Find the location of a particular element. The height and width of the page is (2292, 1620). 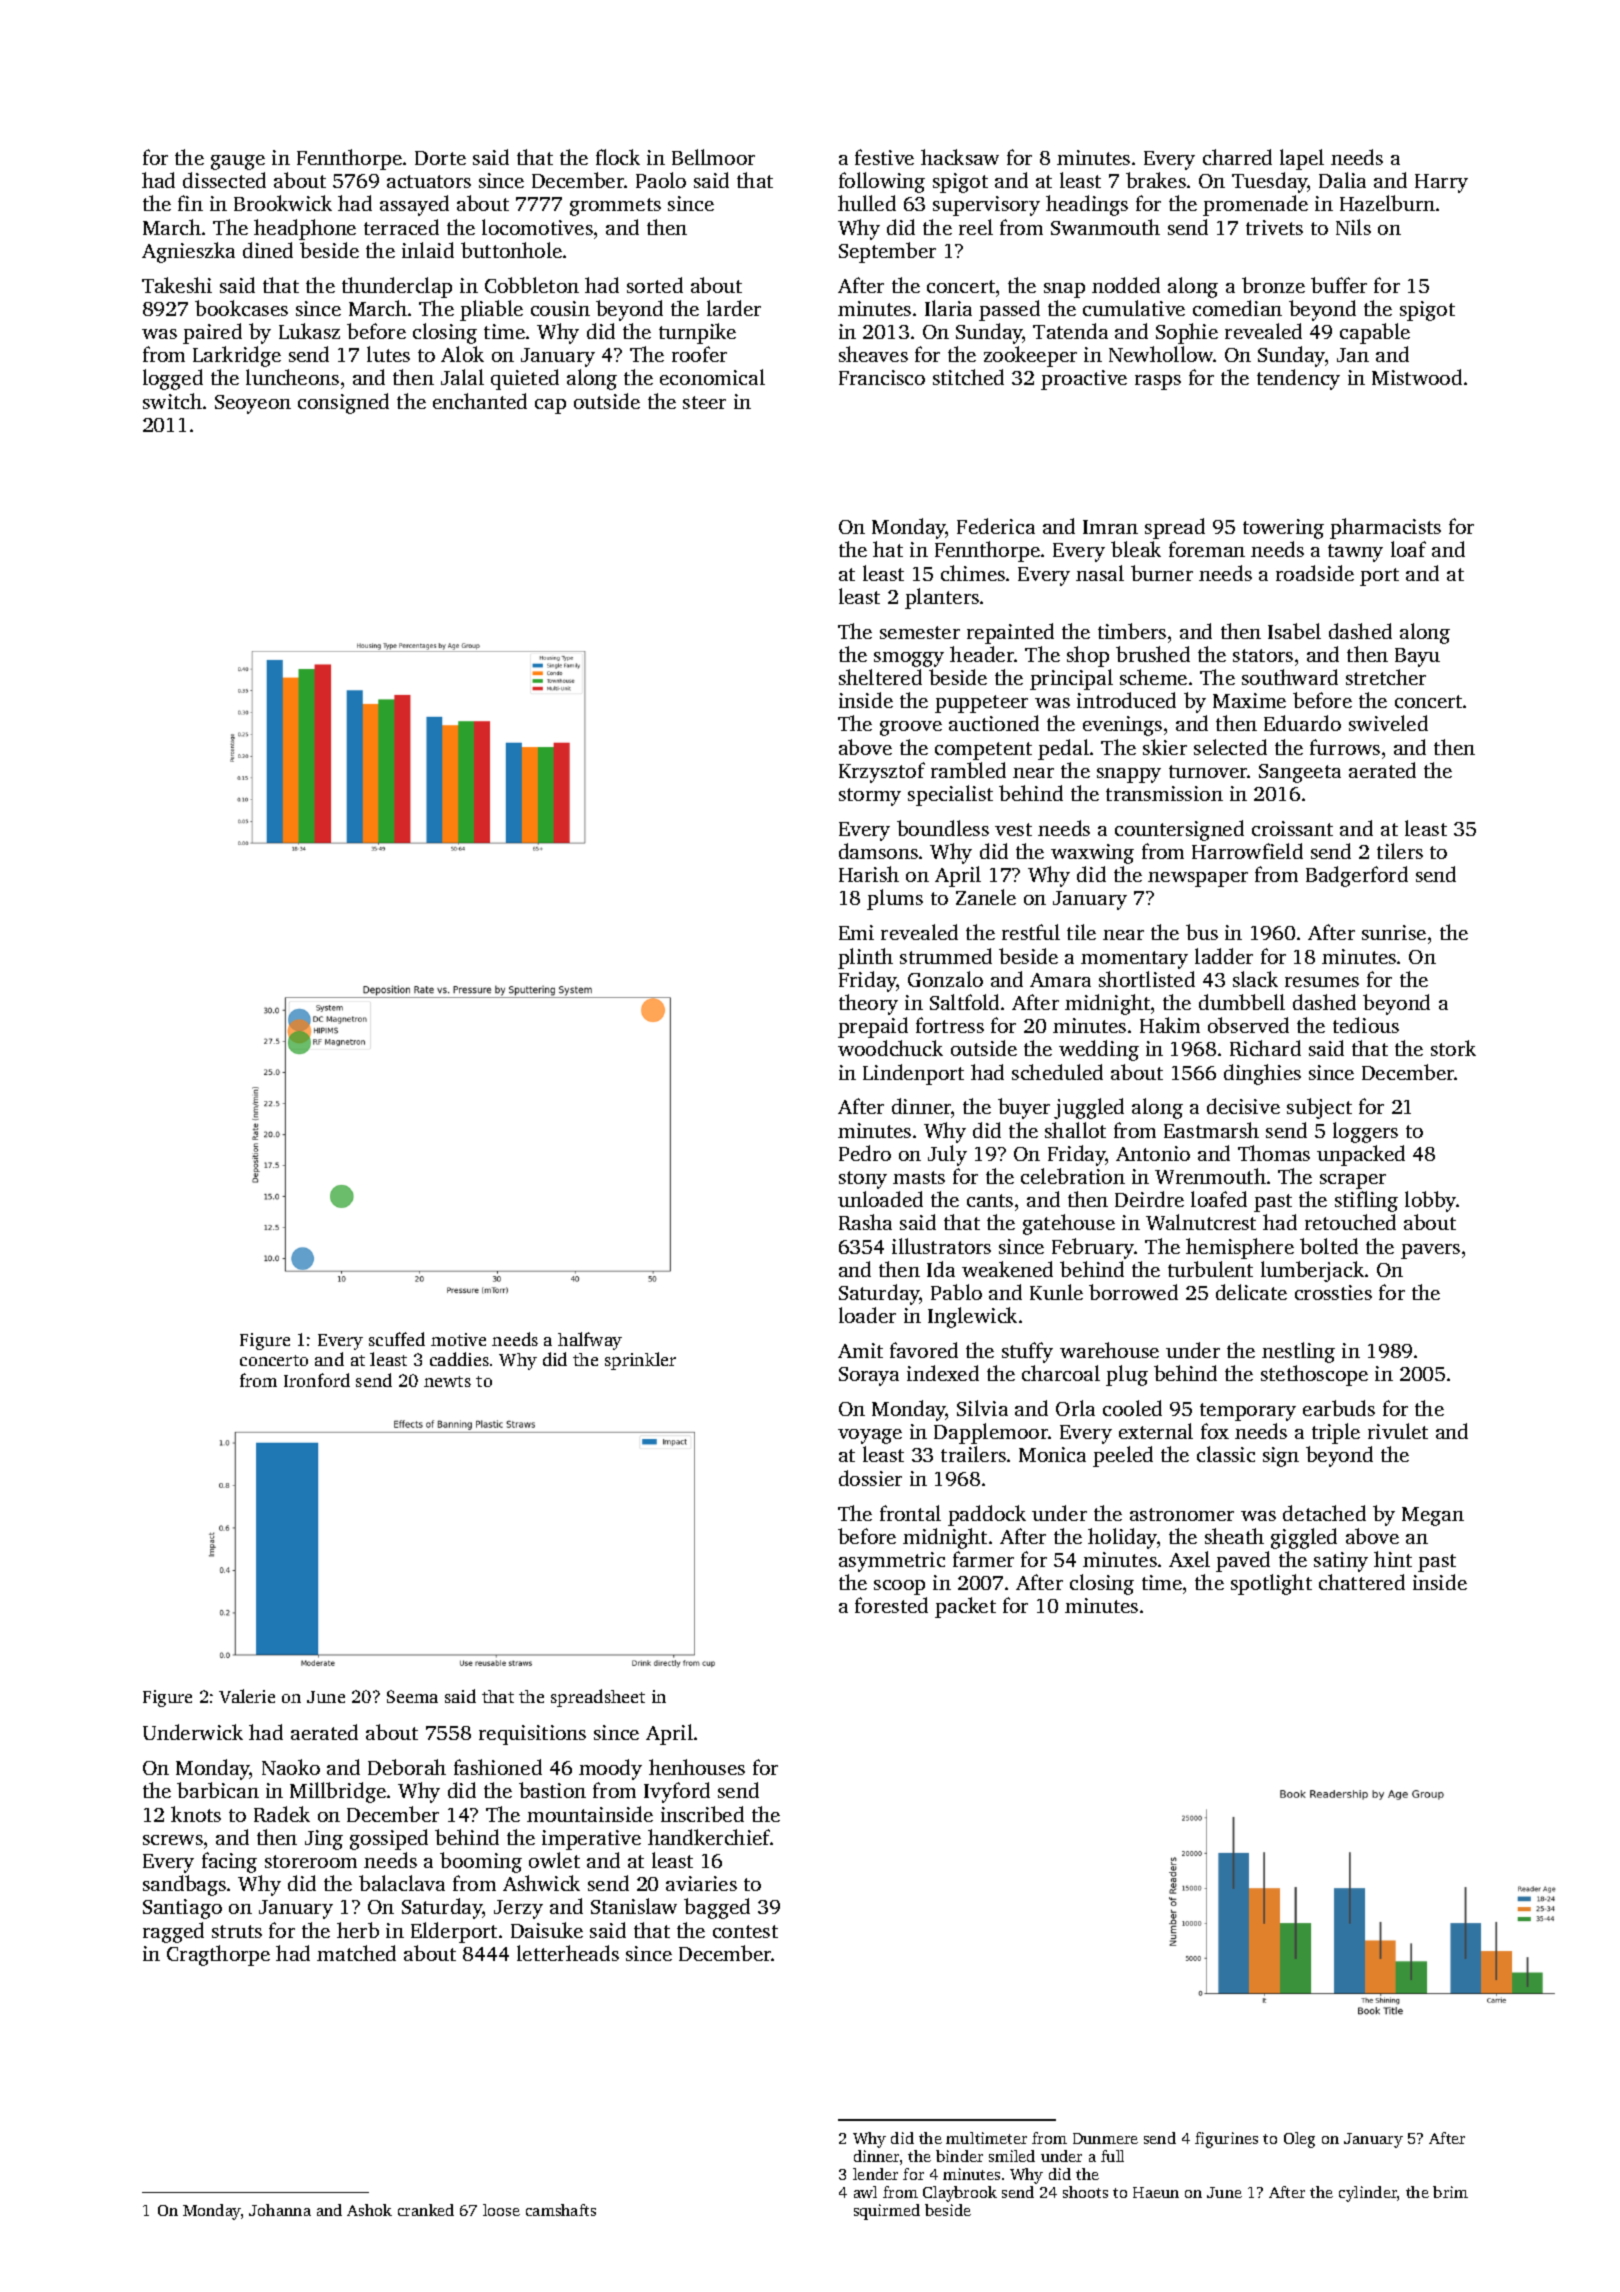

hint is located at coordinates (1393, 1559).
